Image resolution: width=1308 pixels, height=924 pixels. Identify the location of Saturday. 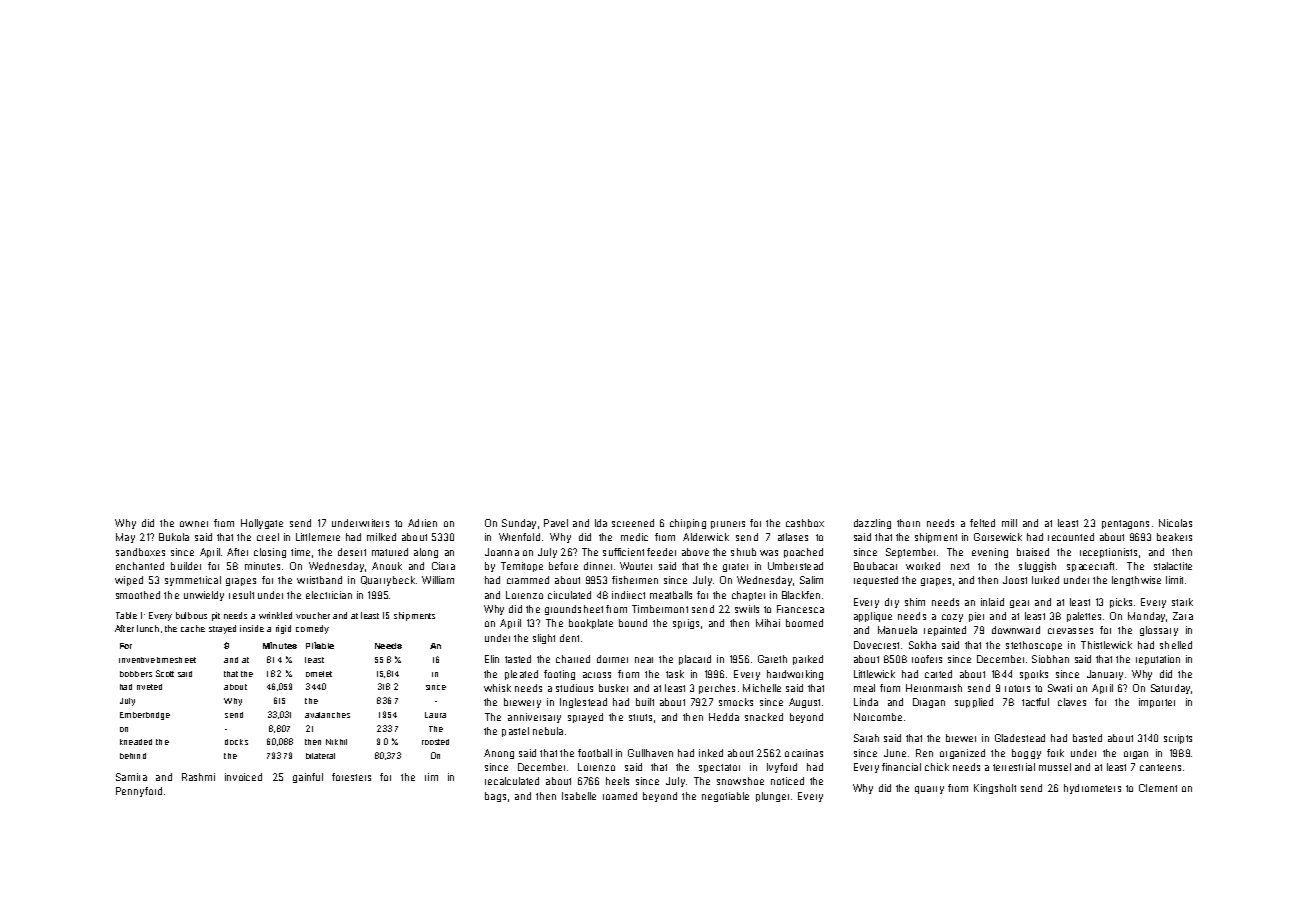
(1170, 689).
